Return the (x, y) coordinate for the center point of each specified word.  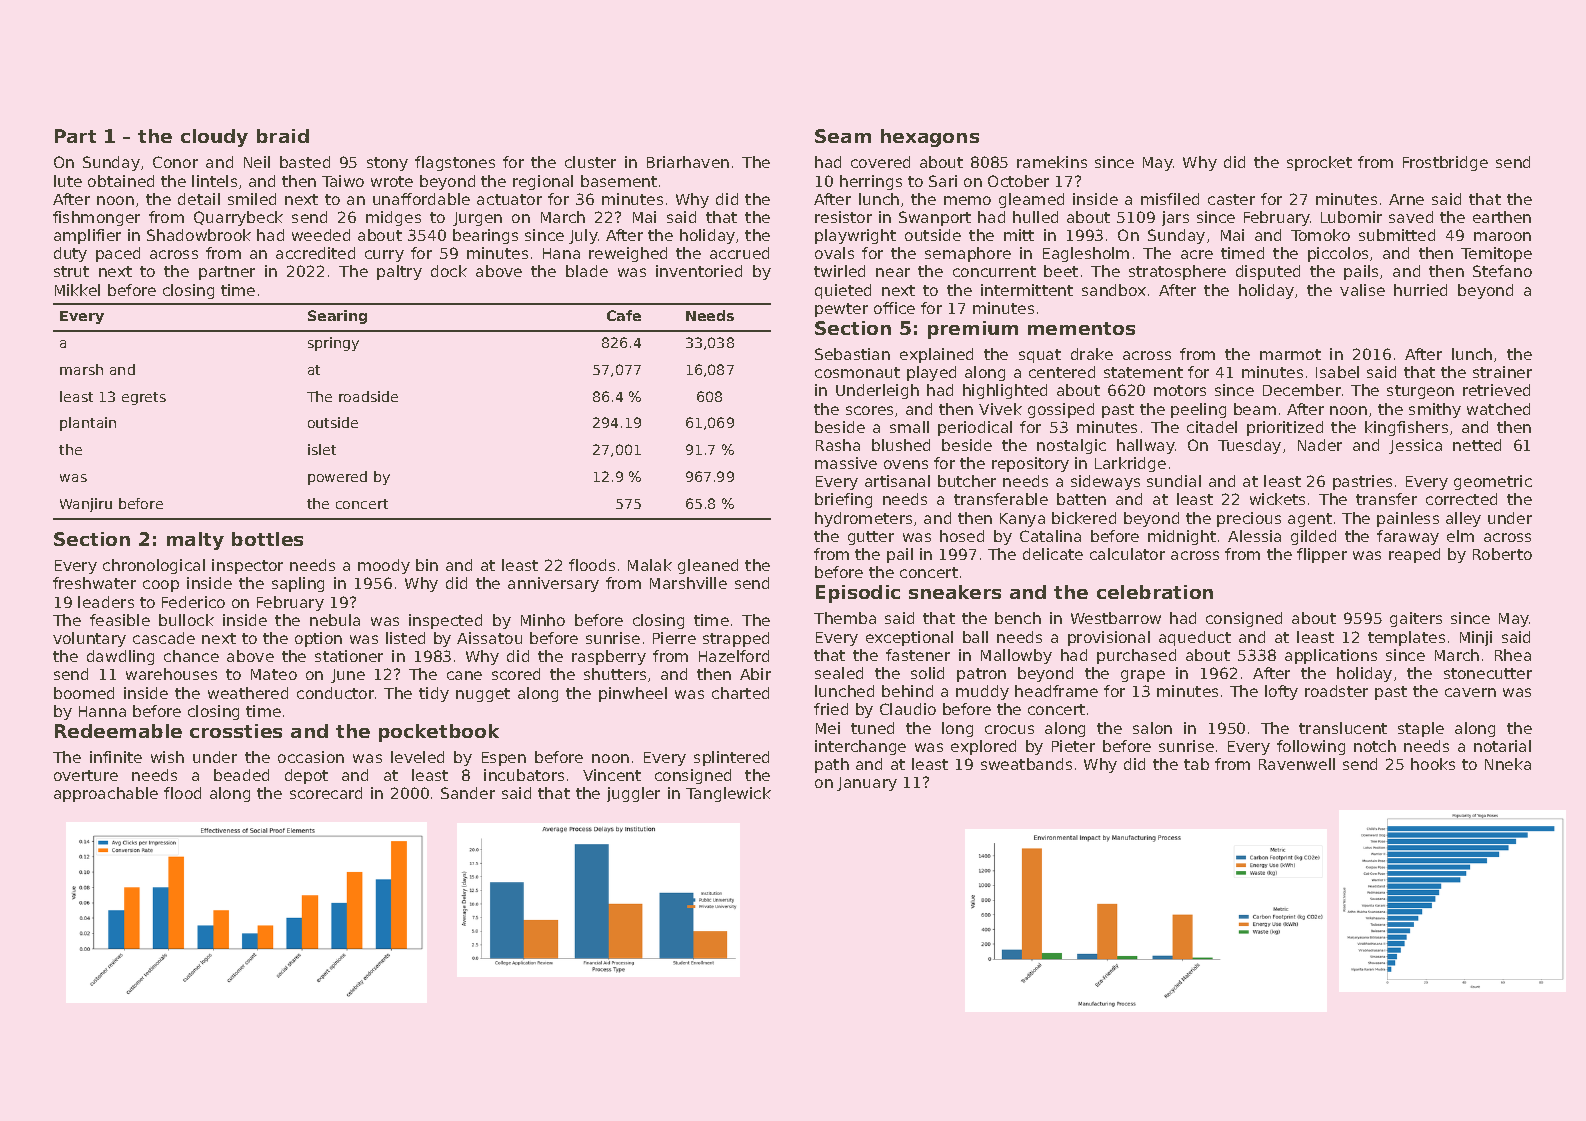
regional (543, 182)
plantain (88, 424)
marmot (1290, 354)
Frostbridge (1445, 163)
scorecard (326, 793)
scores (869, 410)
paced (118, 254)
